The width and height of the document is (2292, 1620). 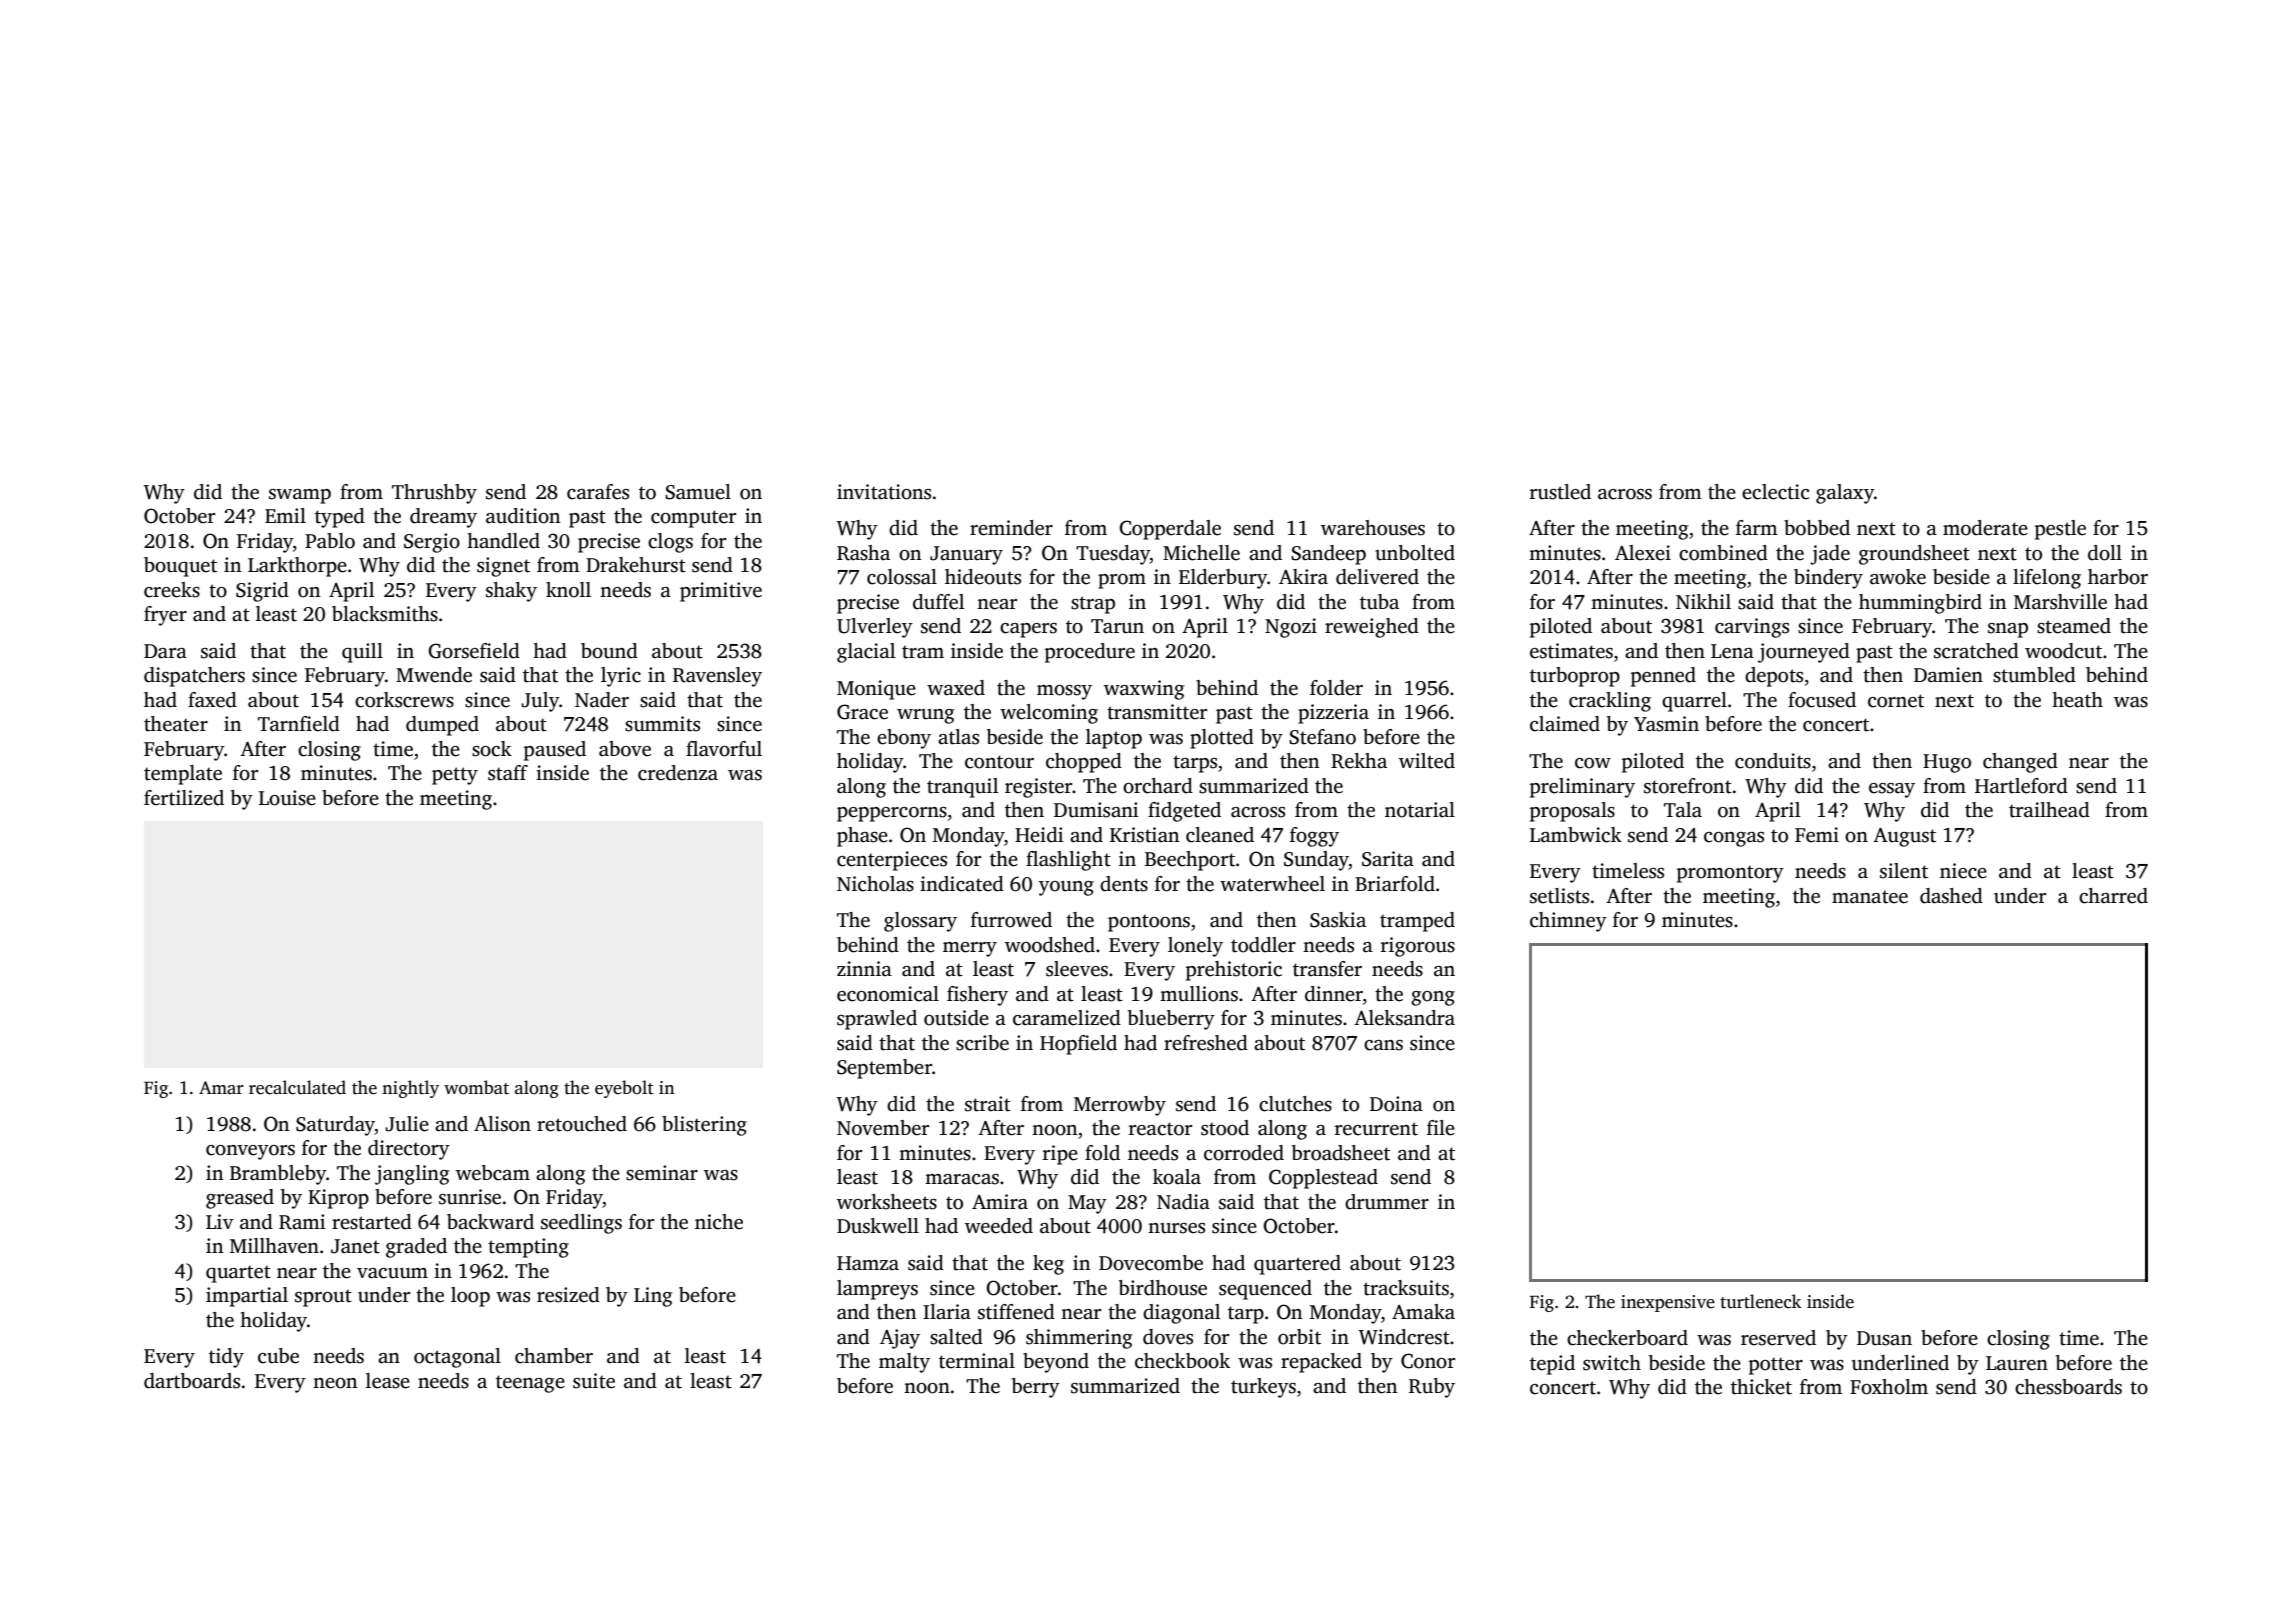 I want to click on snap, so click(x=2008, y=630).
